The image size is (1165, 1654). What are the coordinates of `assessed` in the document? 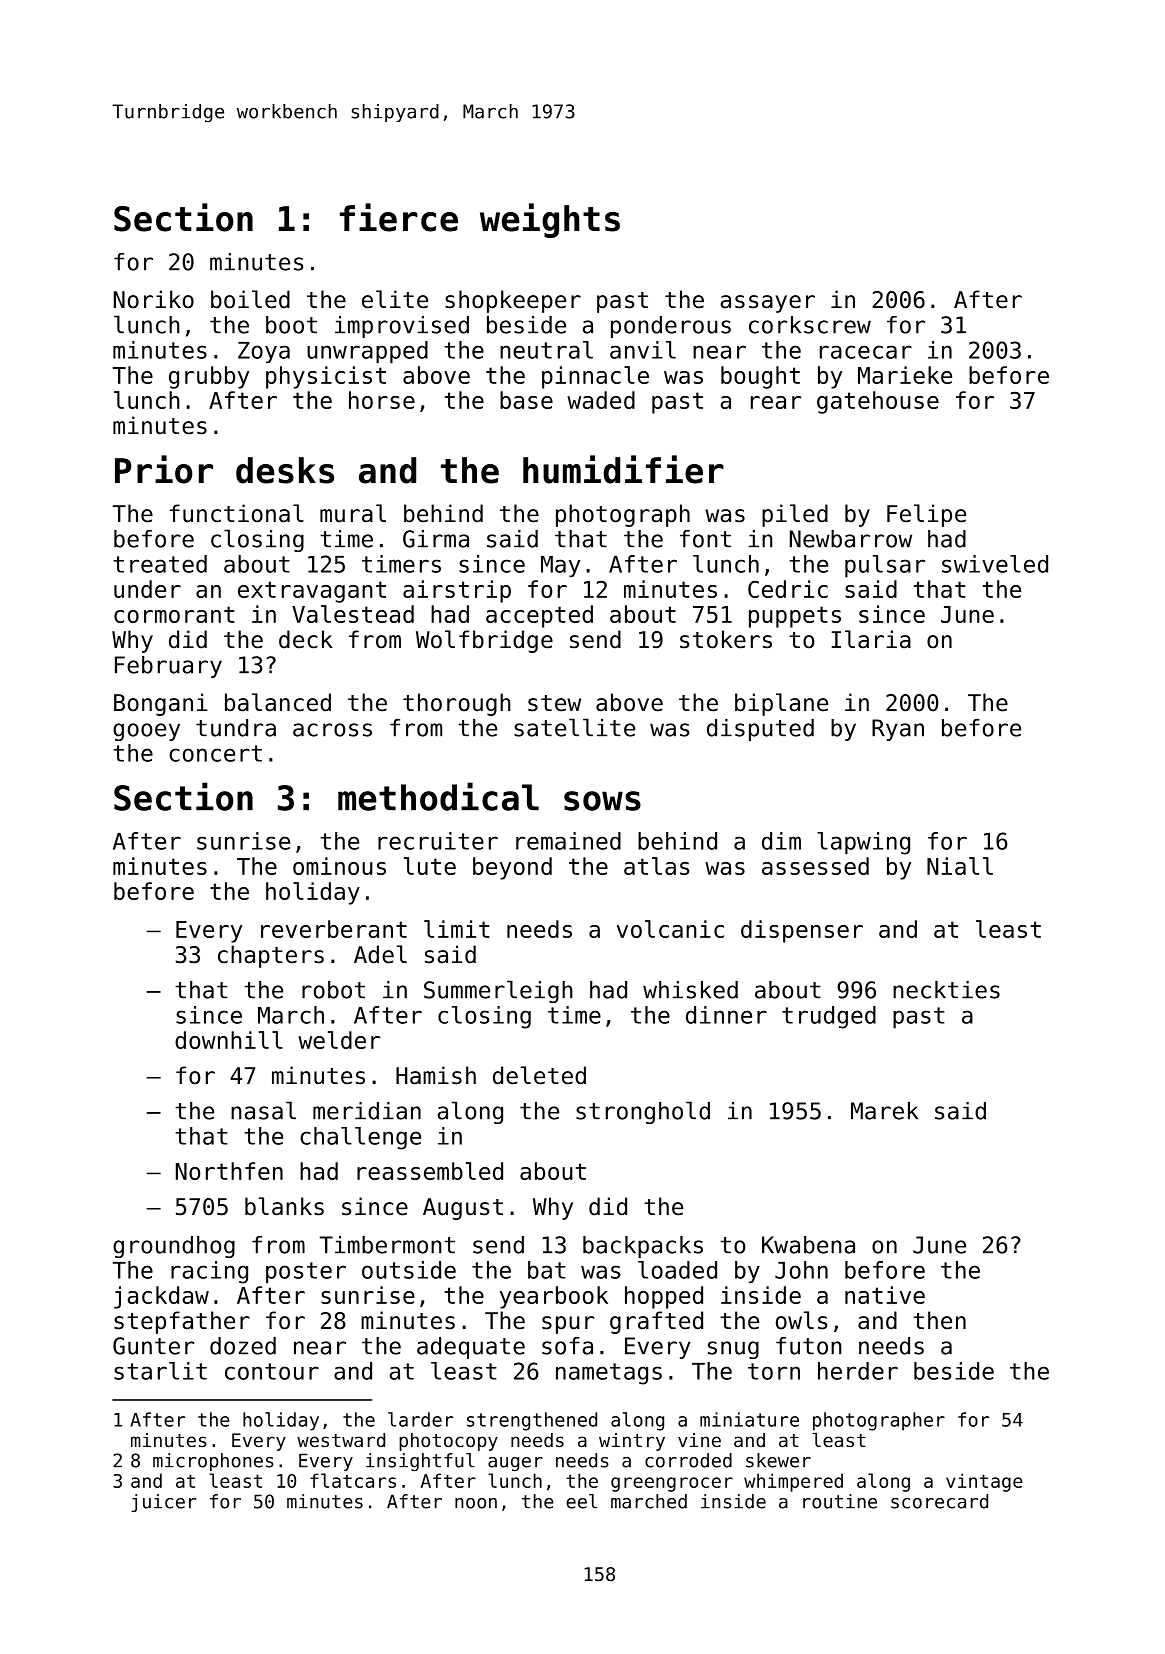 It's located at (815, 866).
